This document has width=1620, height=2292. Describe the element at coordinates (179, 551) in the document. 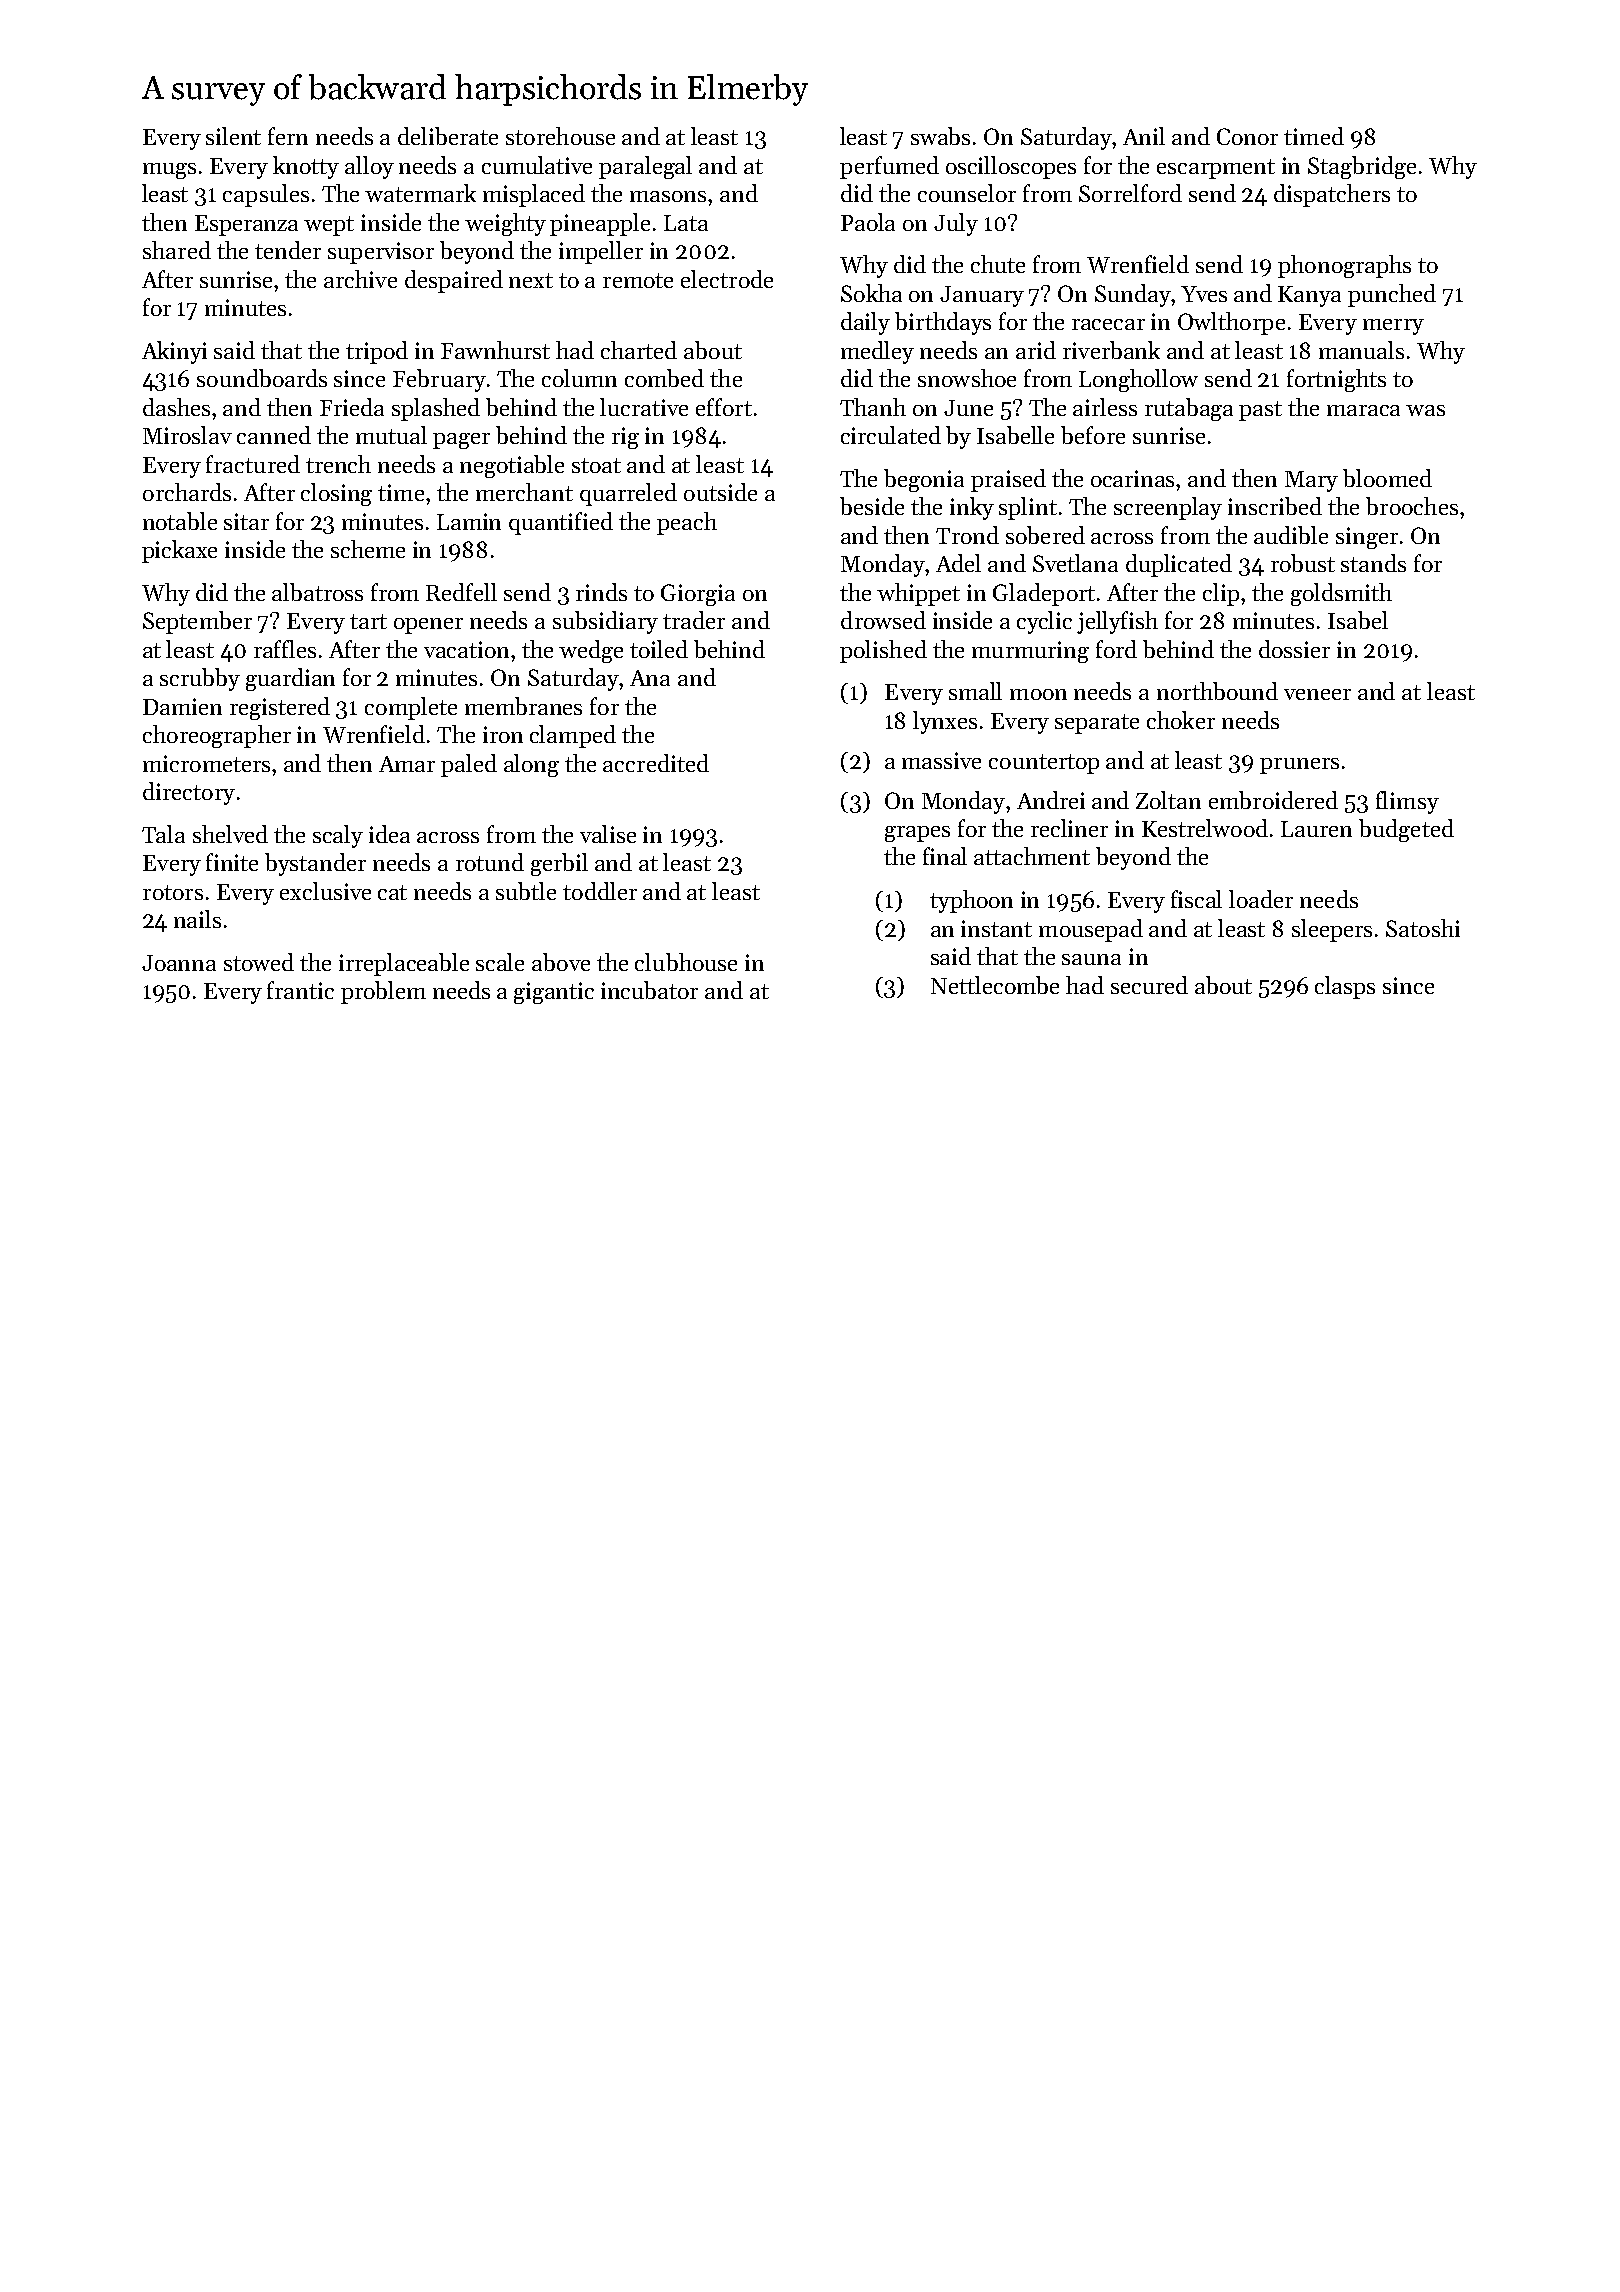

I see `pickaxe` at that location.
